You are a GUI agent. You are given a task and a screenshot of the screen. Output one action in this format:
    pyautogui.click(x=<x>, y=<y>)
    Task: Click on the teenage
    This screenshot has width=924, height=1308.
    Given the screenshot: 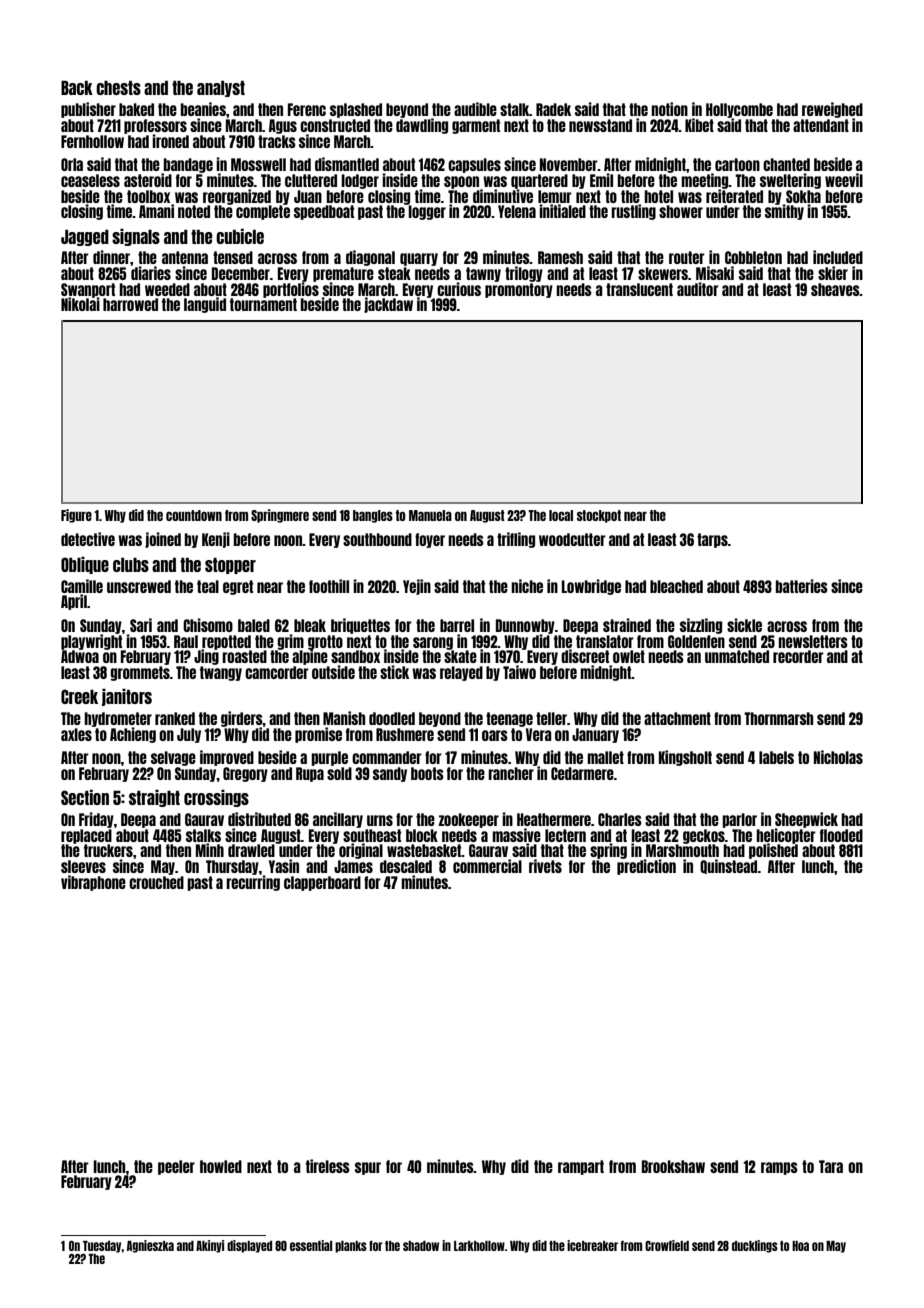 What is the action you would take?
    pyautogui.click(x=509, y=719)
